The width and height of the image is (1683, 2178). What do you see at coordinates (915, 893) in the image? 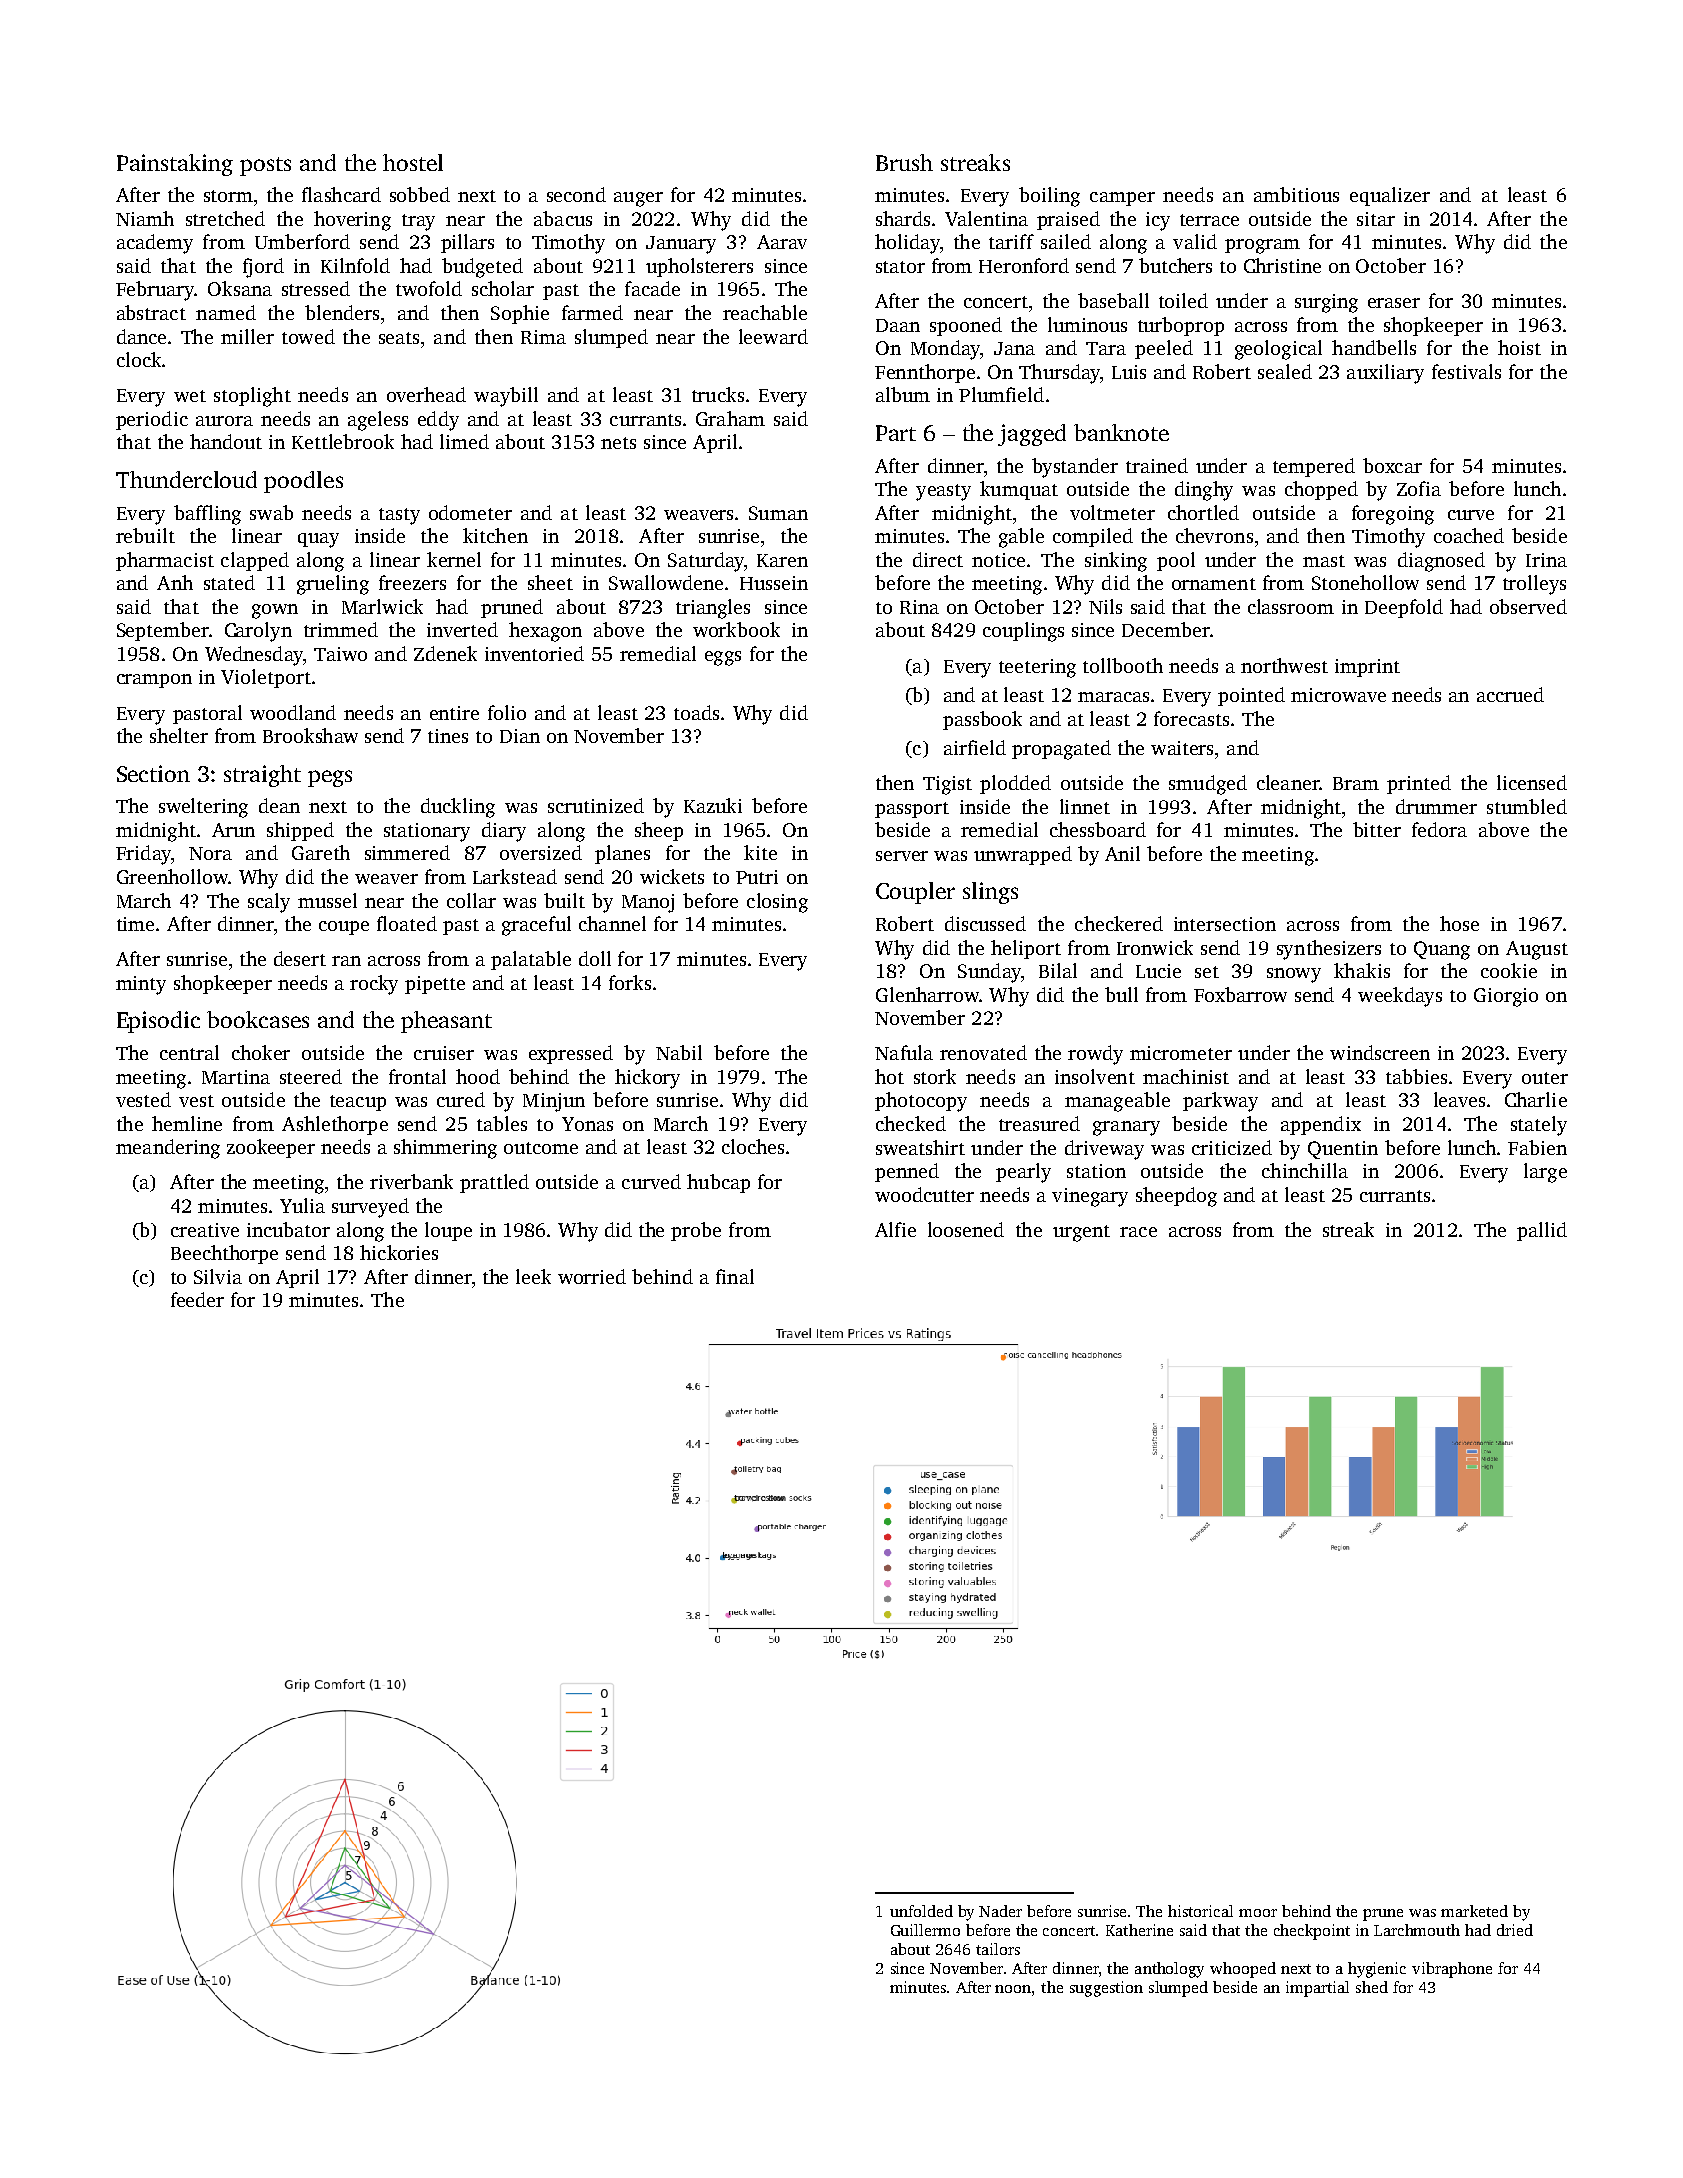
I see `Coupler` at bounding box center [915, 893].
